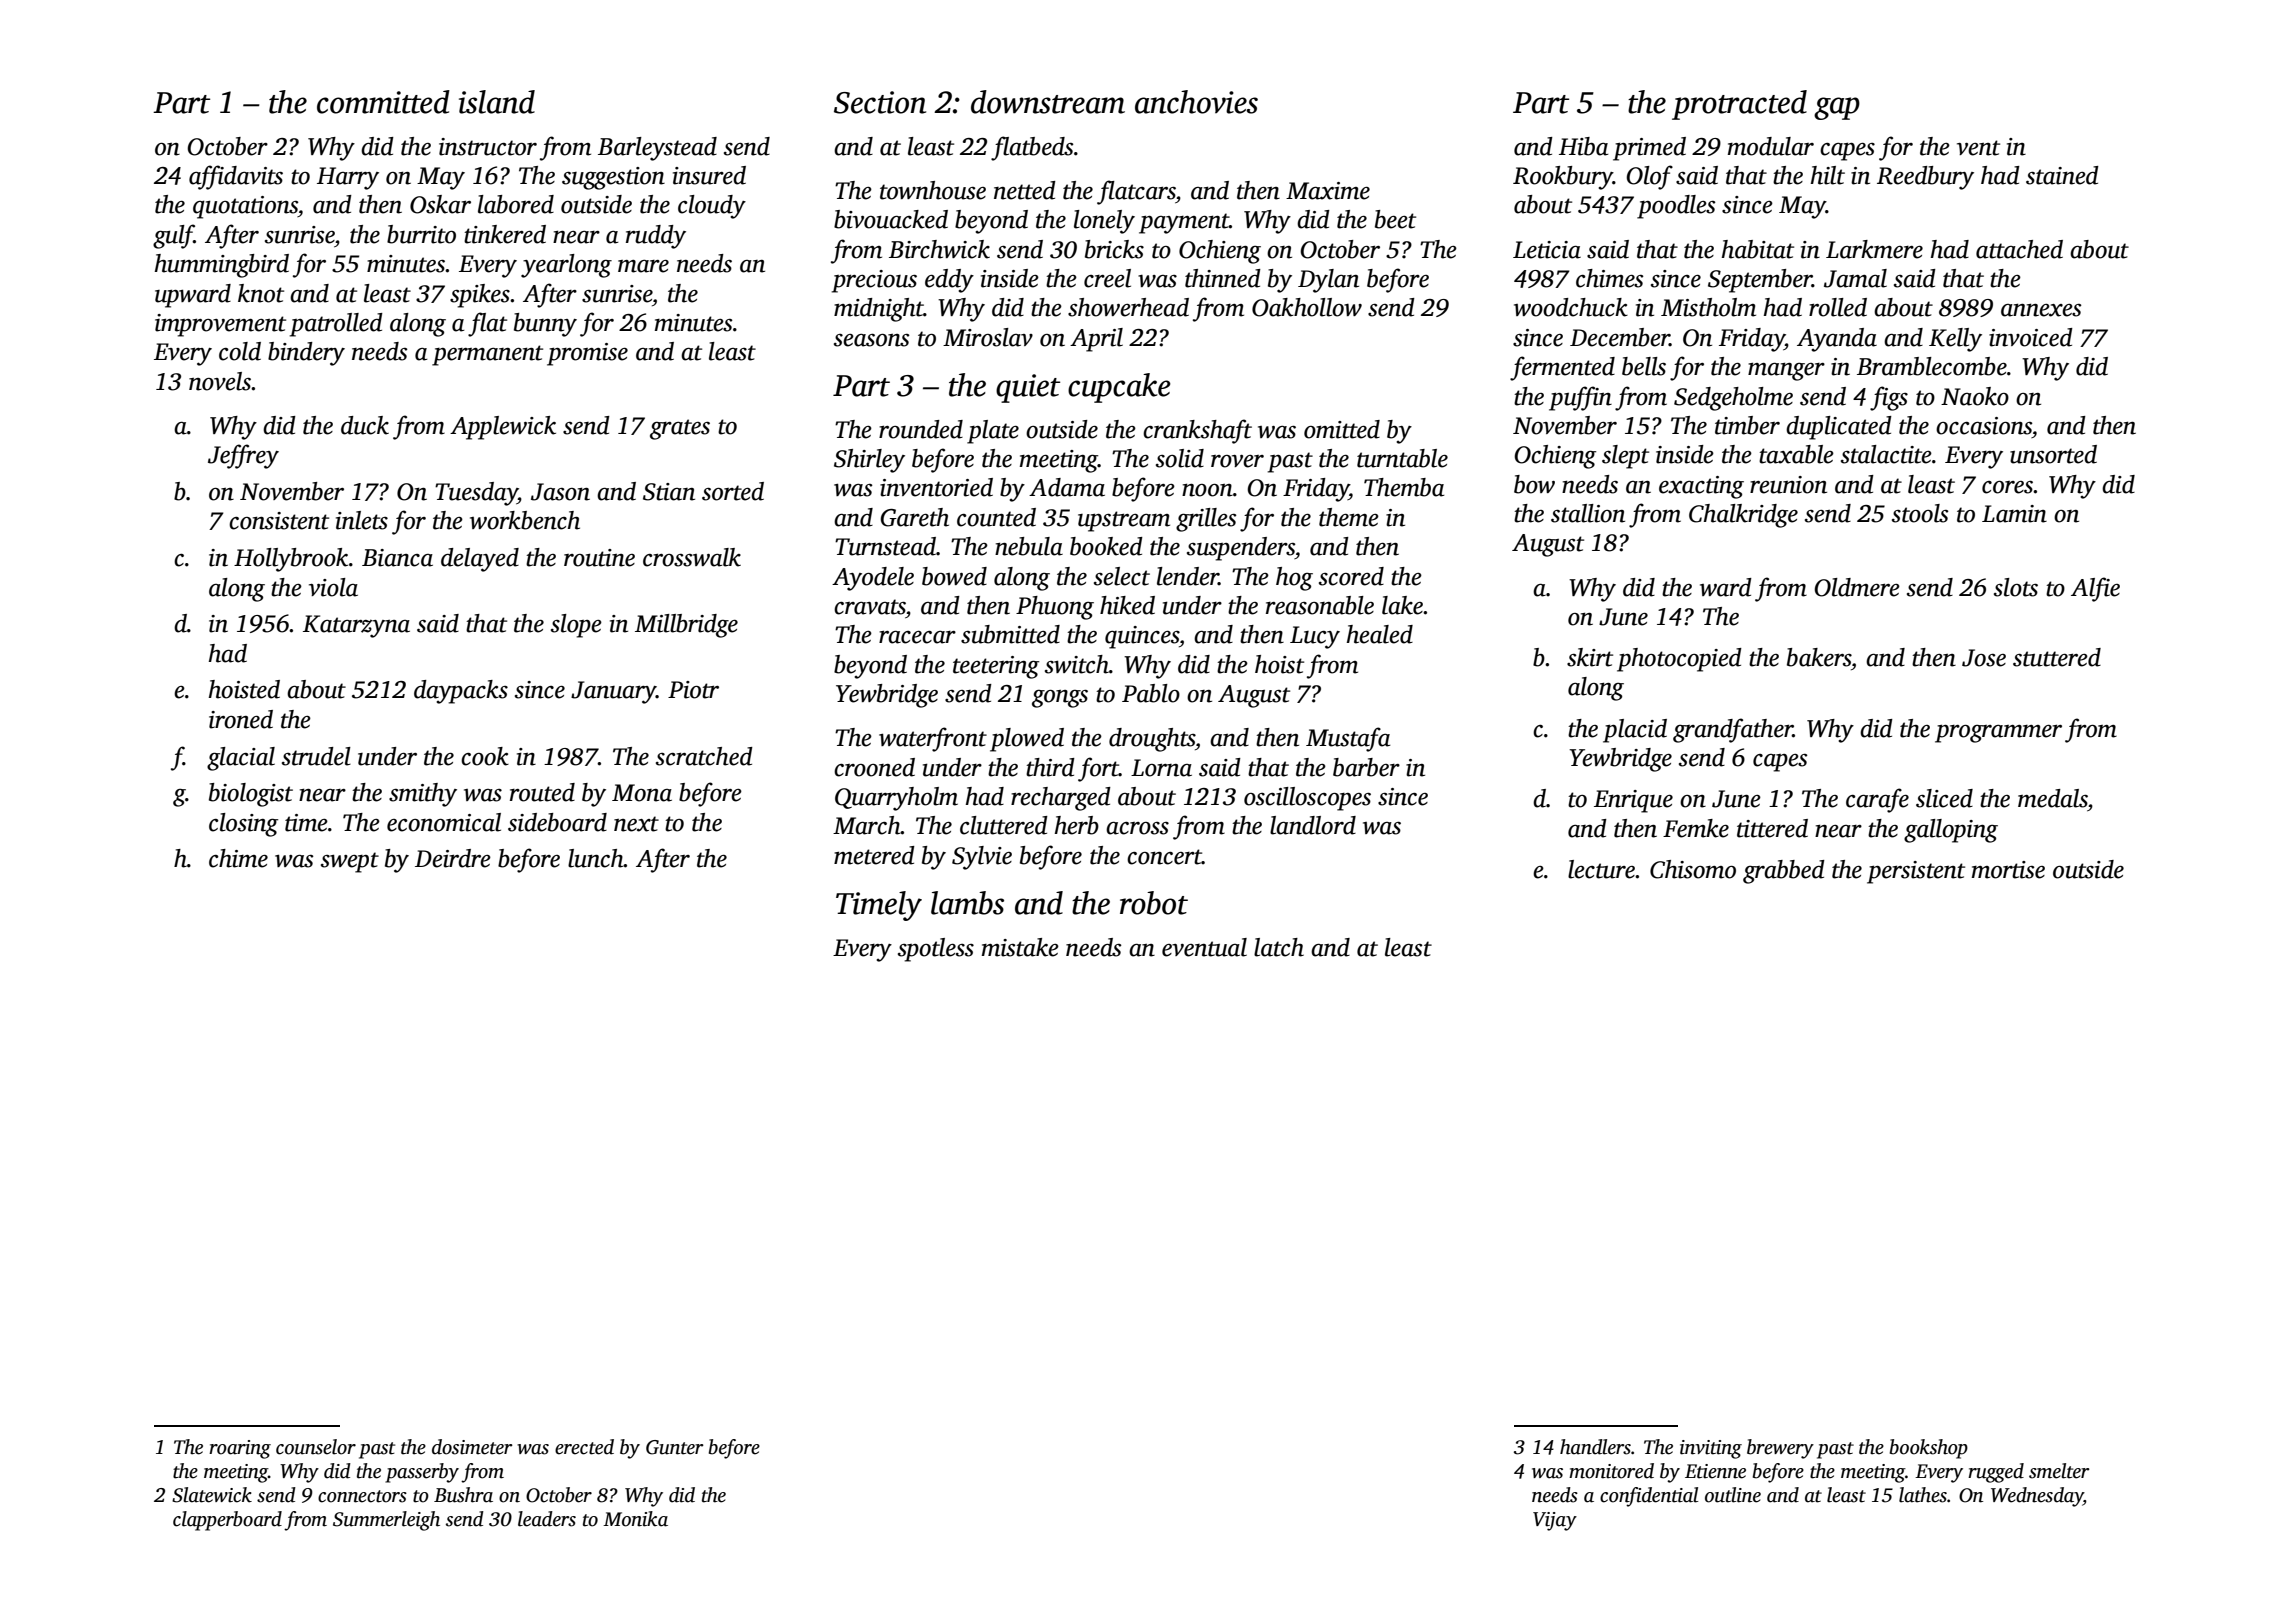 The width and height of the screenshot is (2292, 1620). What do you see at coordinates (2019, 249) in the screenshot?
I see `attached` at bounding box center [2019, 249].
